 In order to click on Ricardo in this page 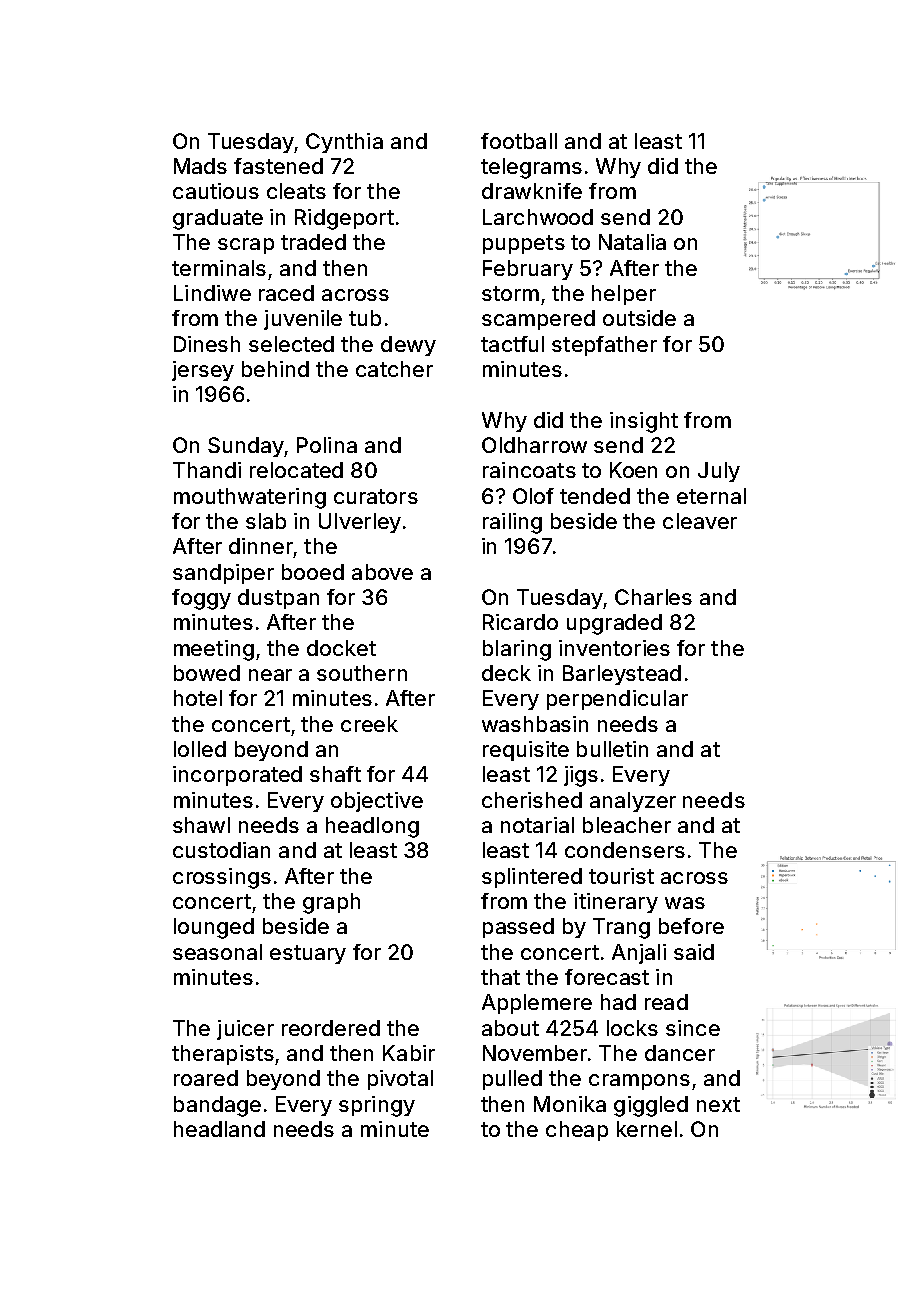, I will do `click(520, 622)`.
